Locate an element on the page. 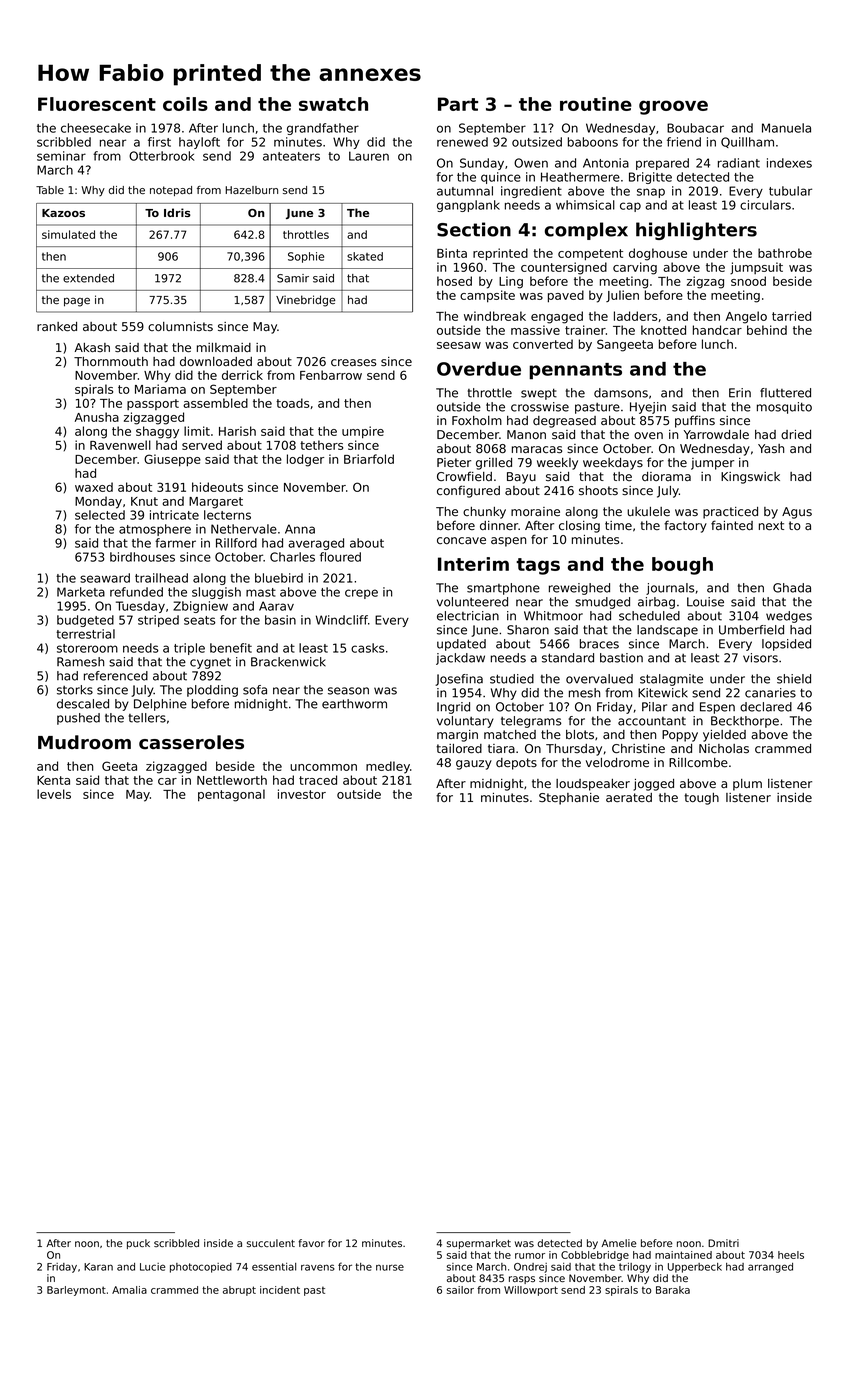 This page has height=1400, width=849. maintained is located at coordinates (683, 1255).
